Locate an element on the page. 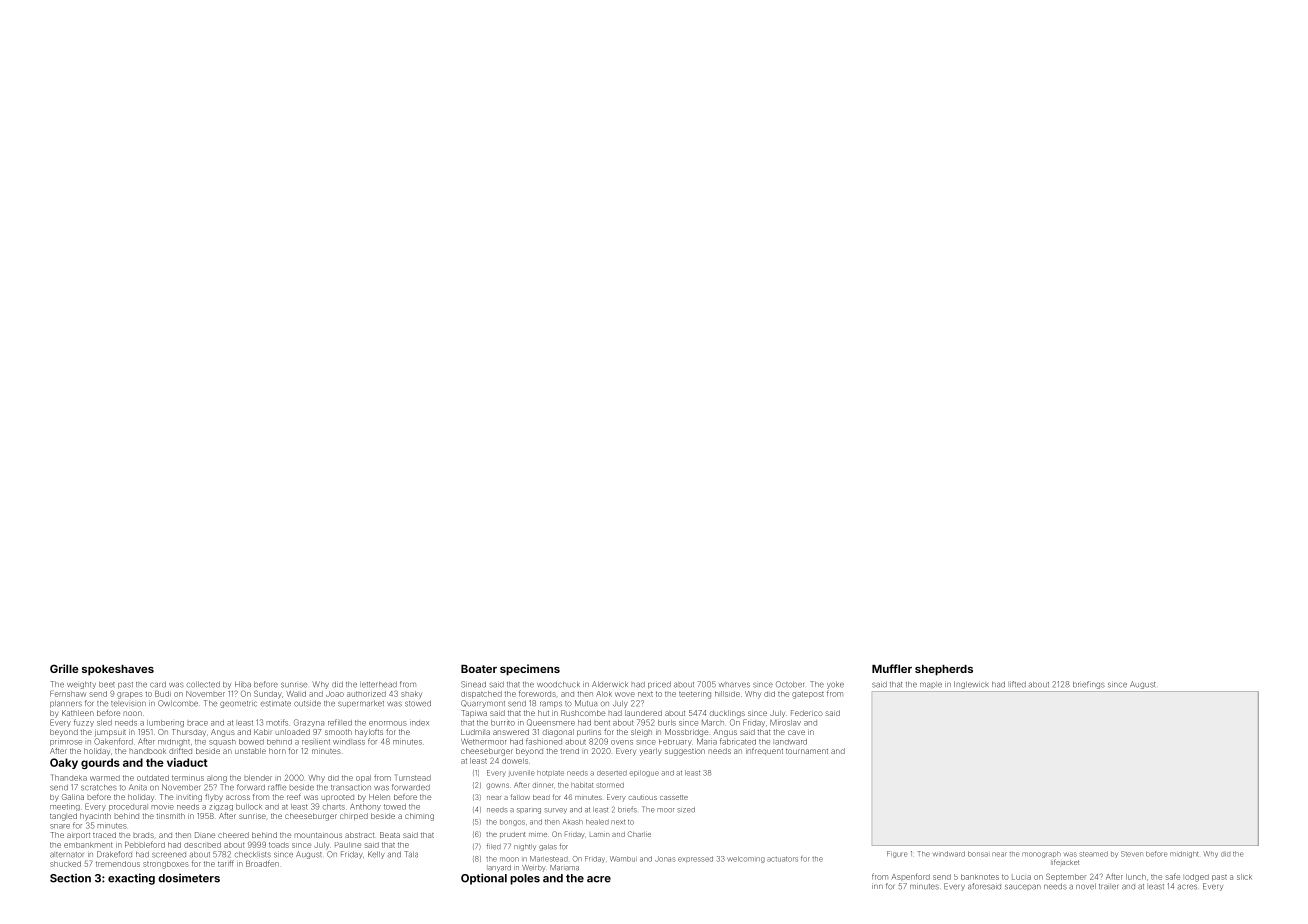 The width and height of the document is (1308, 924). letterhead is located at coordinates (378, 684).
